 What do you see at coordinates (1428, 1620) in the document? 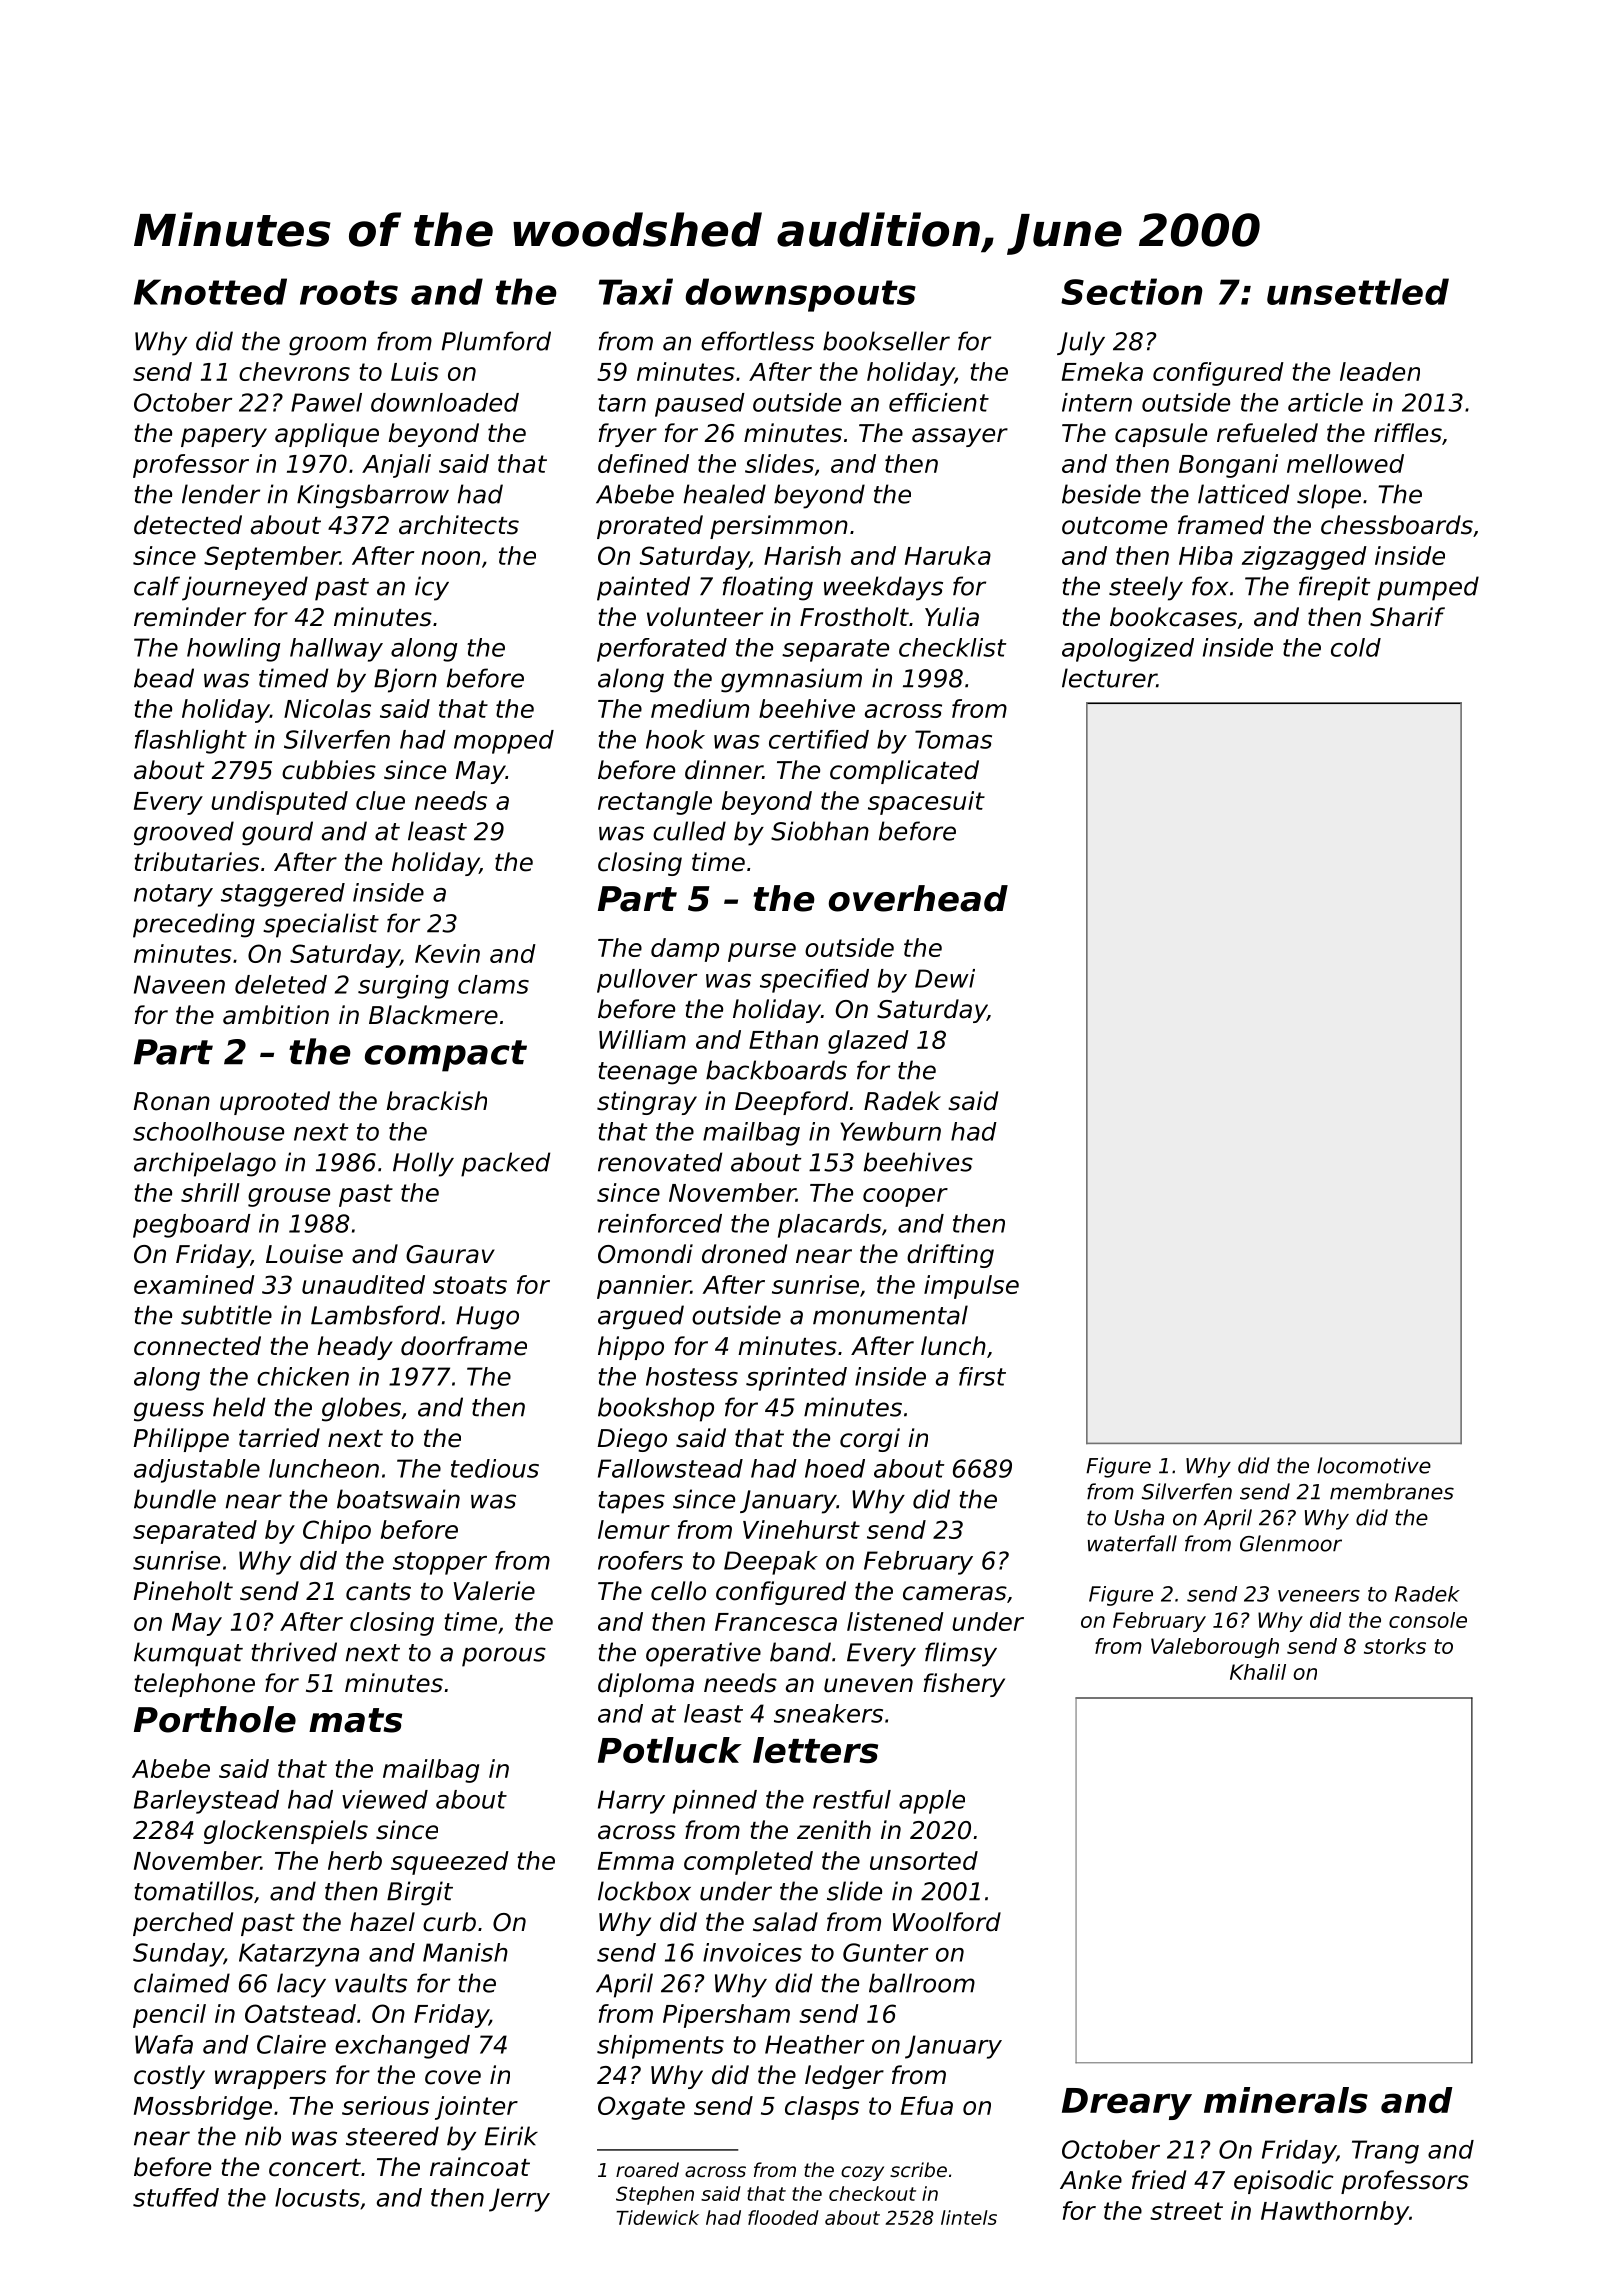
I see `console` at bounding box center [1428, 1620].
